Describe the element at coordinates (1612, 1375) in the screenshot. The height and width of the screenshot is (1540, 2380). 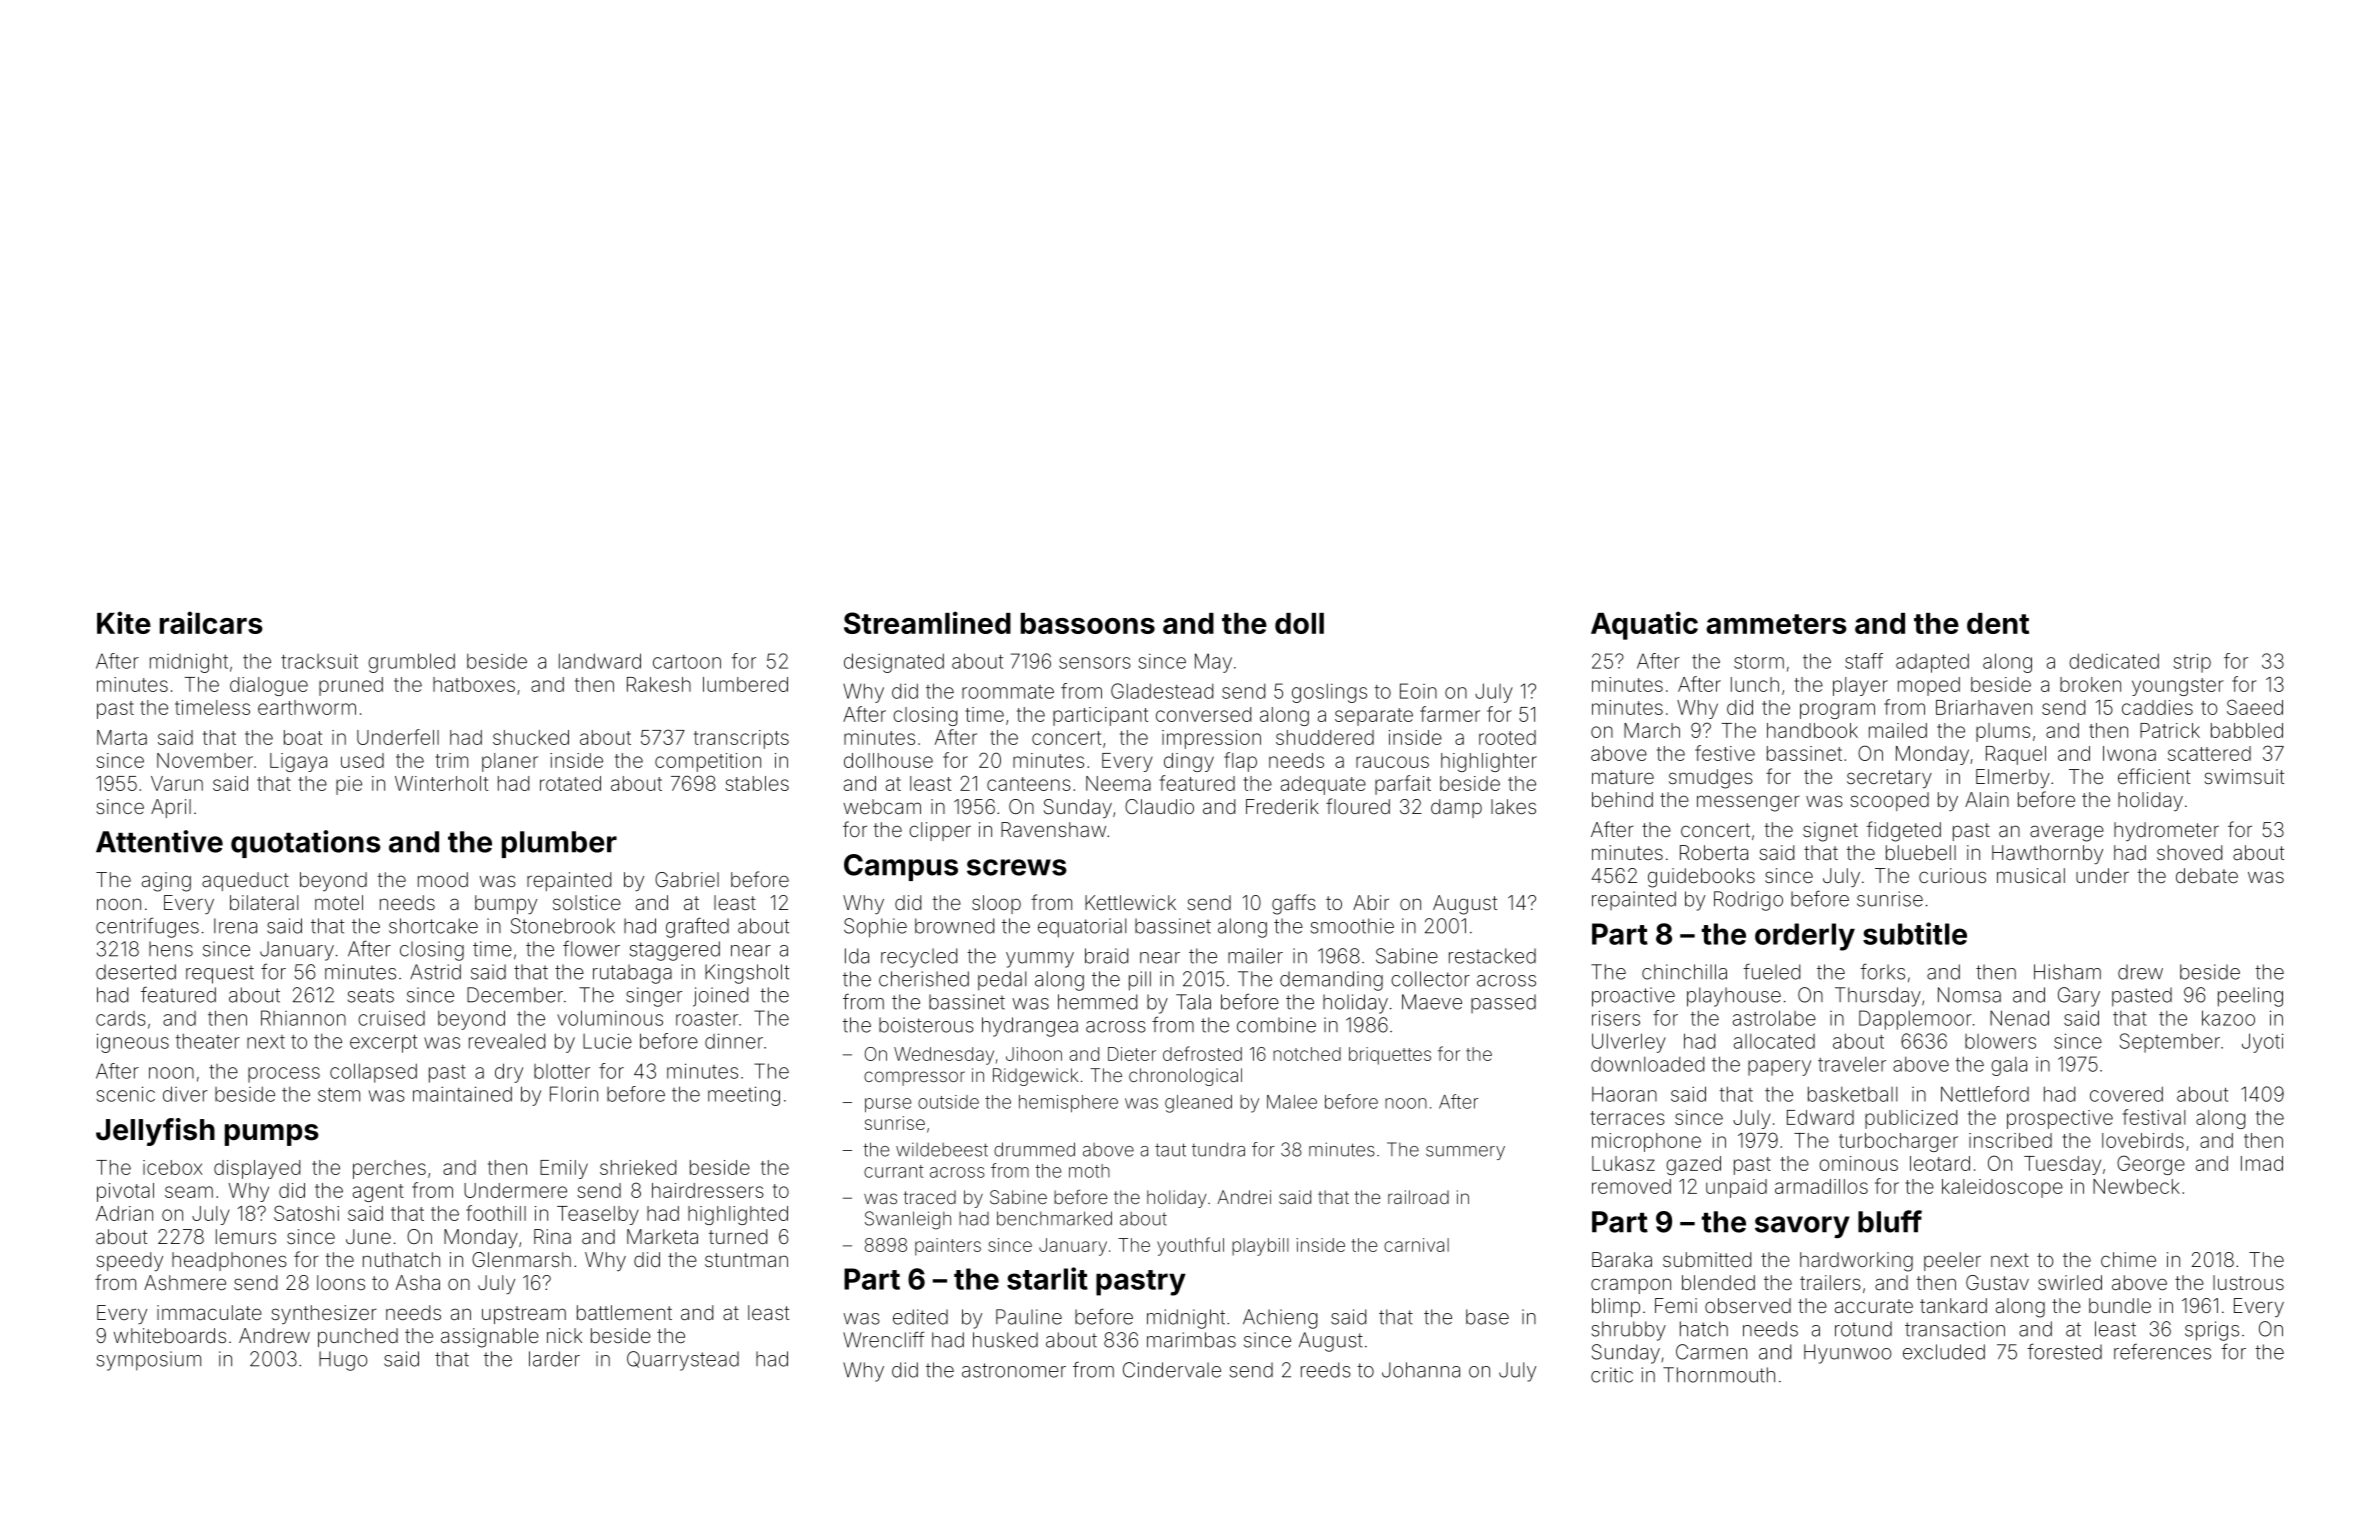
I see `critic` at that location.
